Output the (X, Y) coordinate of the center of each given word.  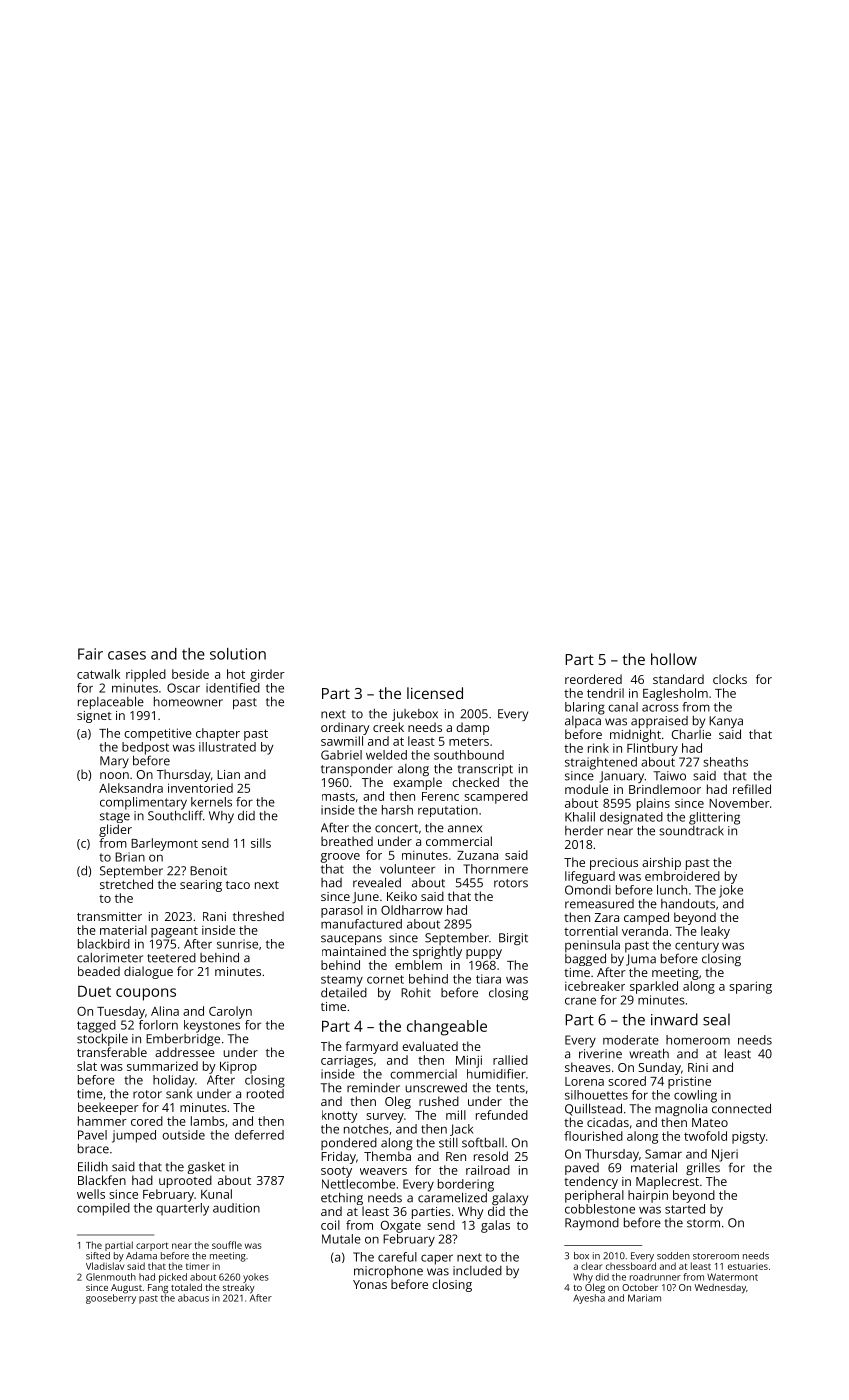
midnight (635, 735)
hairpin (648, 1196)
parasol (342, 911)
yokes (256, 1278)
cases (127, 655)
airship (661, 863)
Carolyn (230, 1012)
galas (495, 1226)
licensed (435, 693)
